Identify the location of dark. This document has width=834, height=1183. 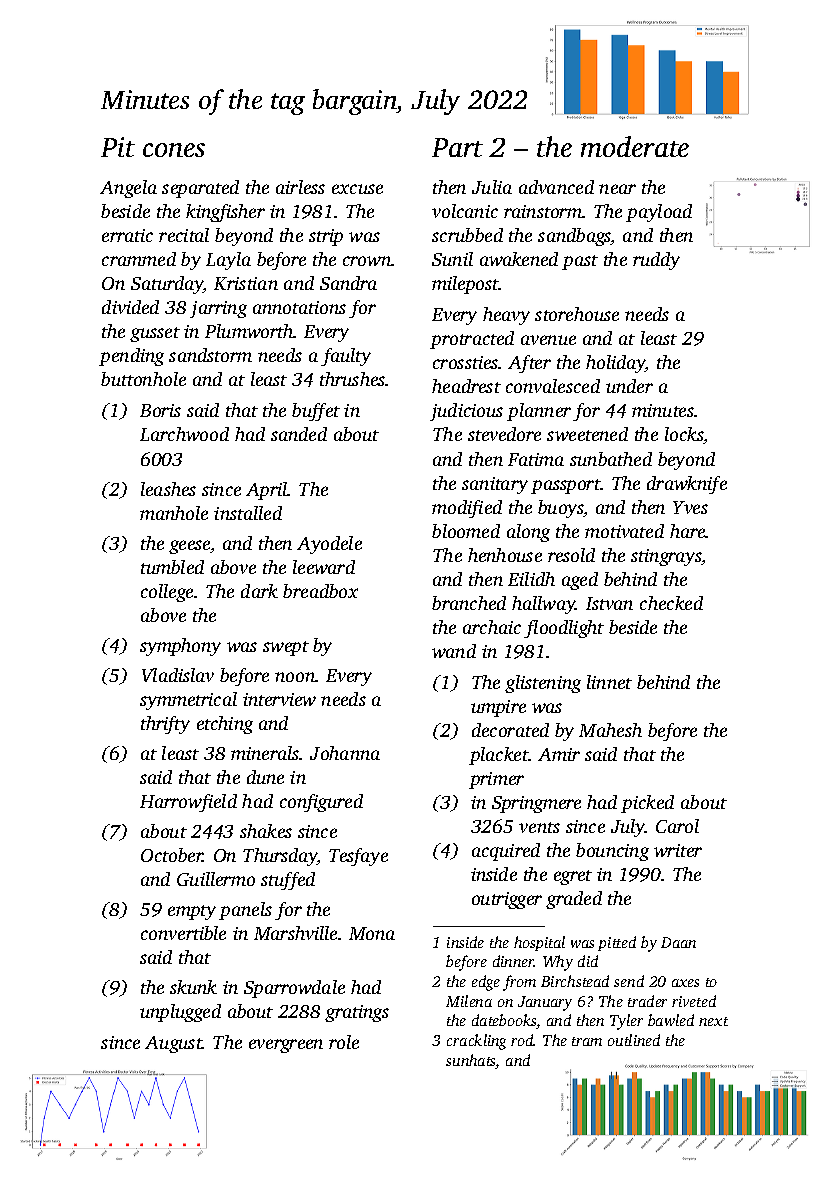
(259, 591).
